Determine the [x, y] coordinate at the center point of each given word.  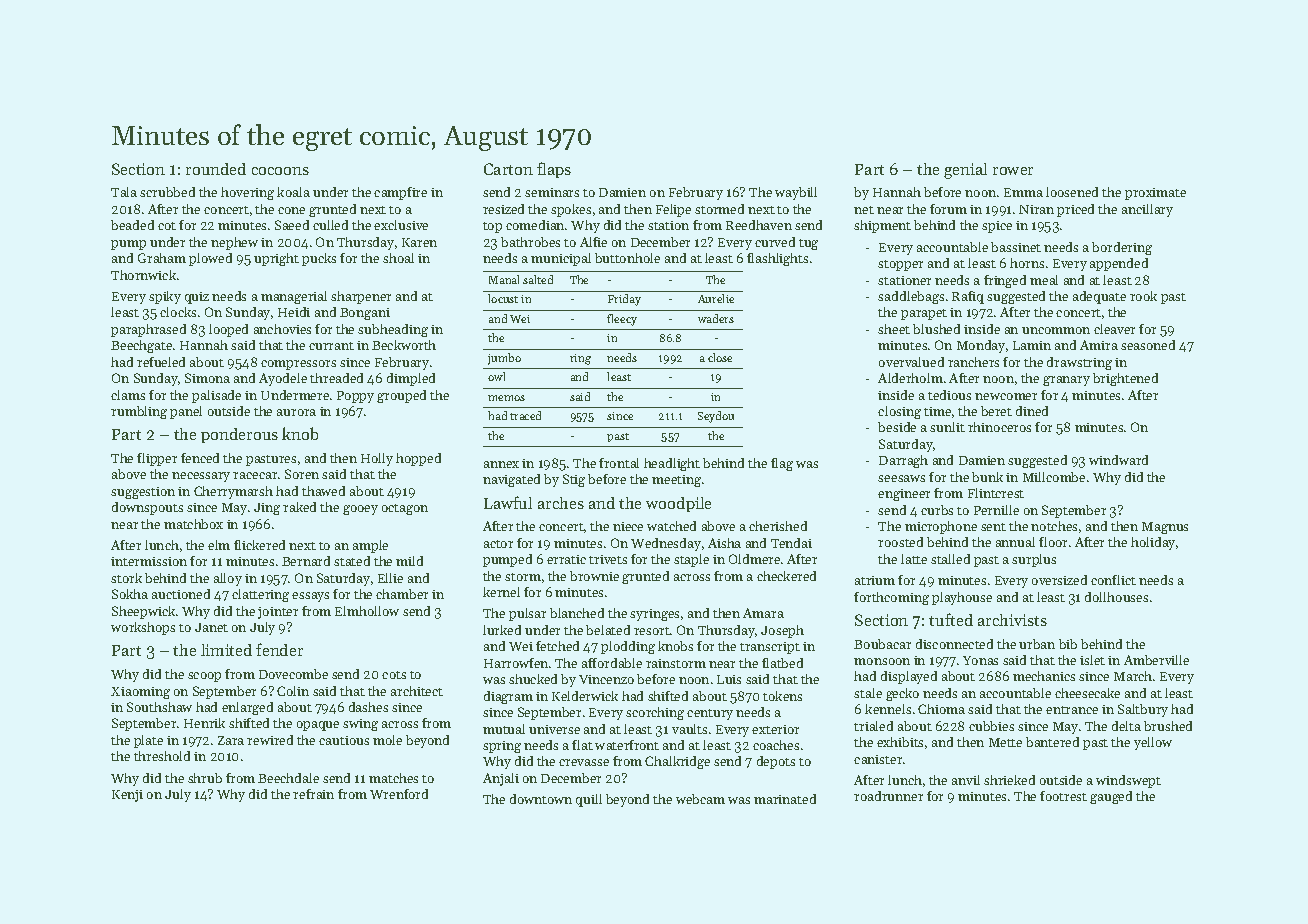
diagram [508, 697]
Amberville [1156, 660]
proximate [1155, 194]
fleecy [622, 320]
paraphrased [148, 330]
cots [394, 675]
